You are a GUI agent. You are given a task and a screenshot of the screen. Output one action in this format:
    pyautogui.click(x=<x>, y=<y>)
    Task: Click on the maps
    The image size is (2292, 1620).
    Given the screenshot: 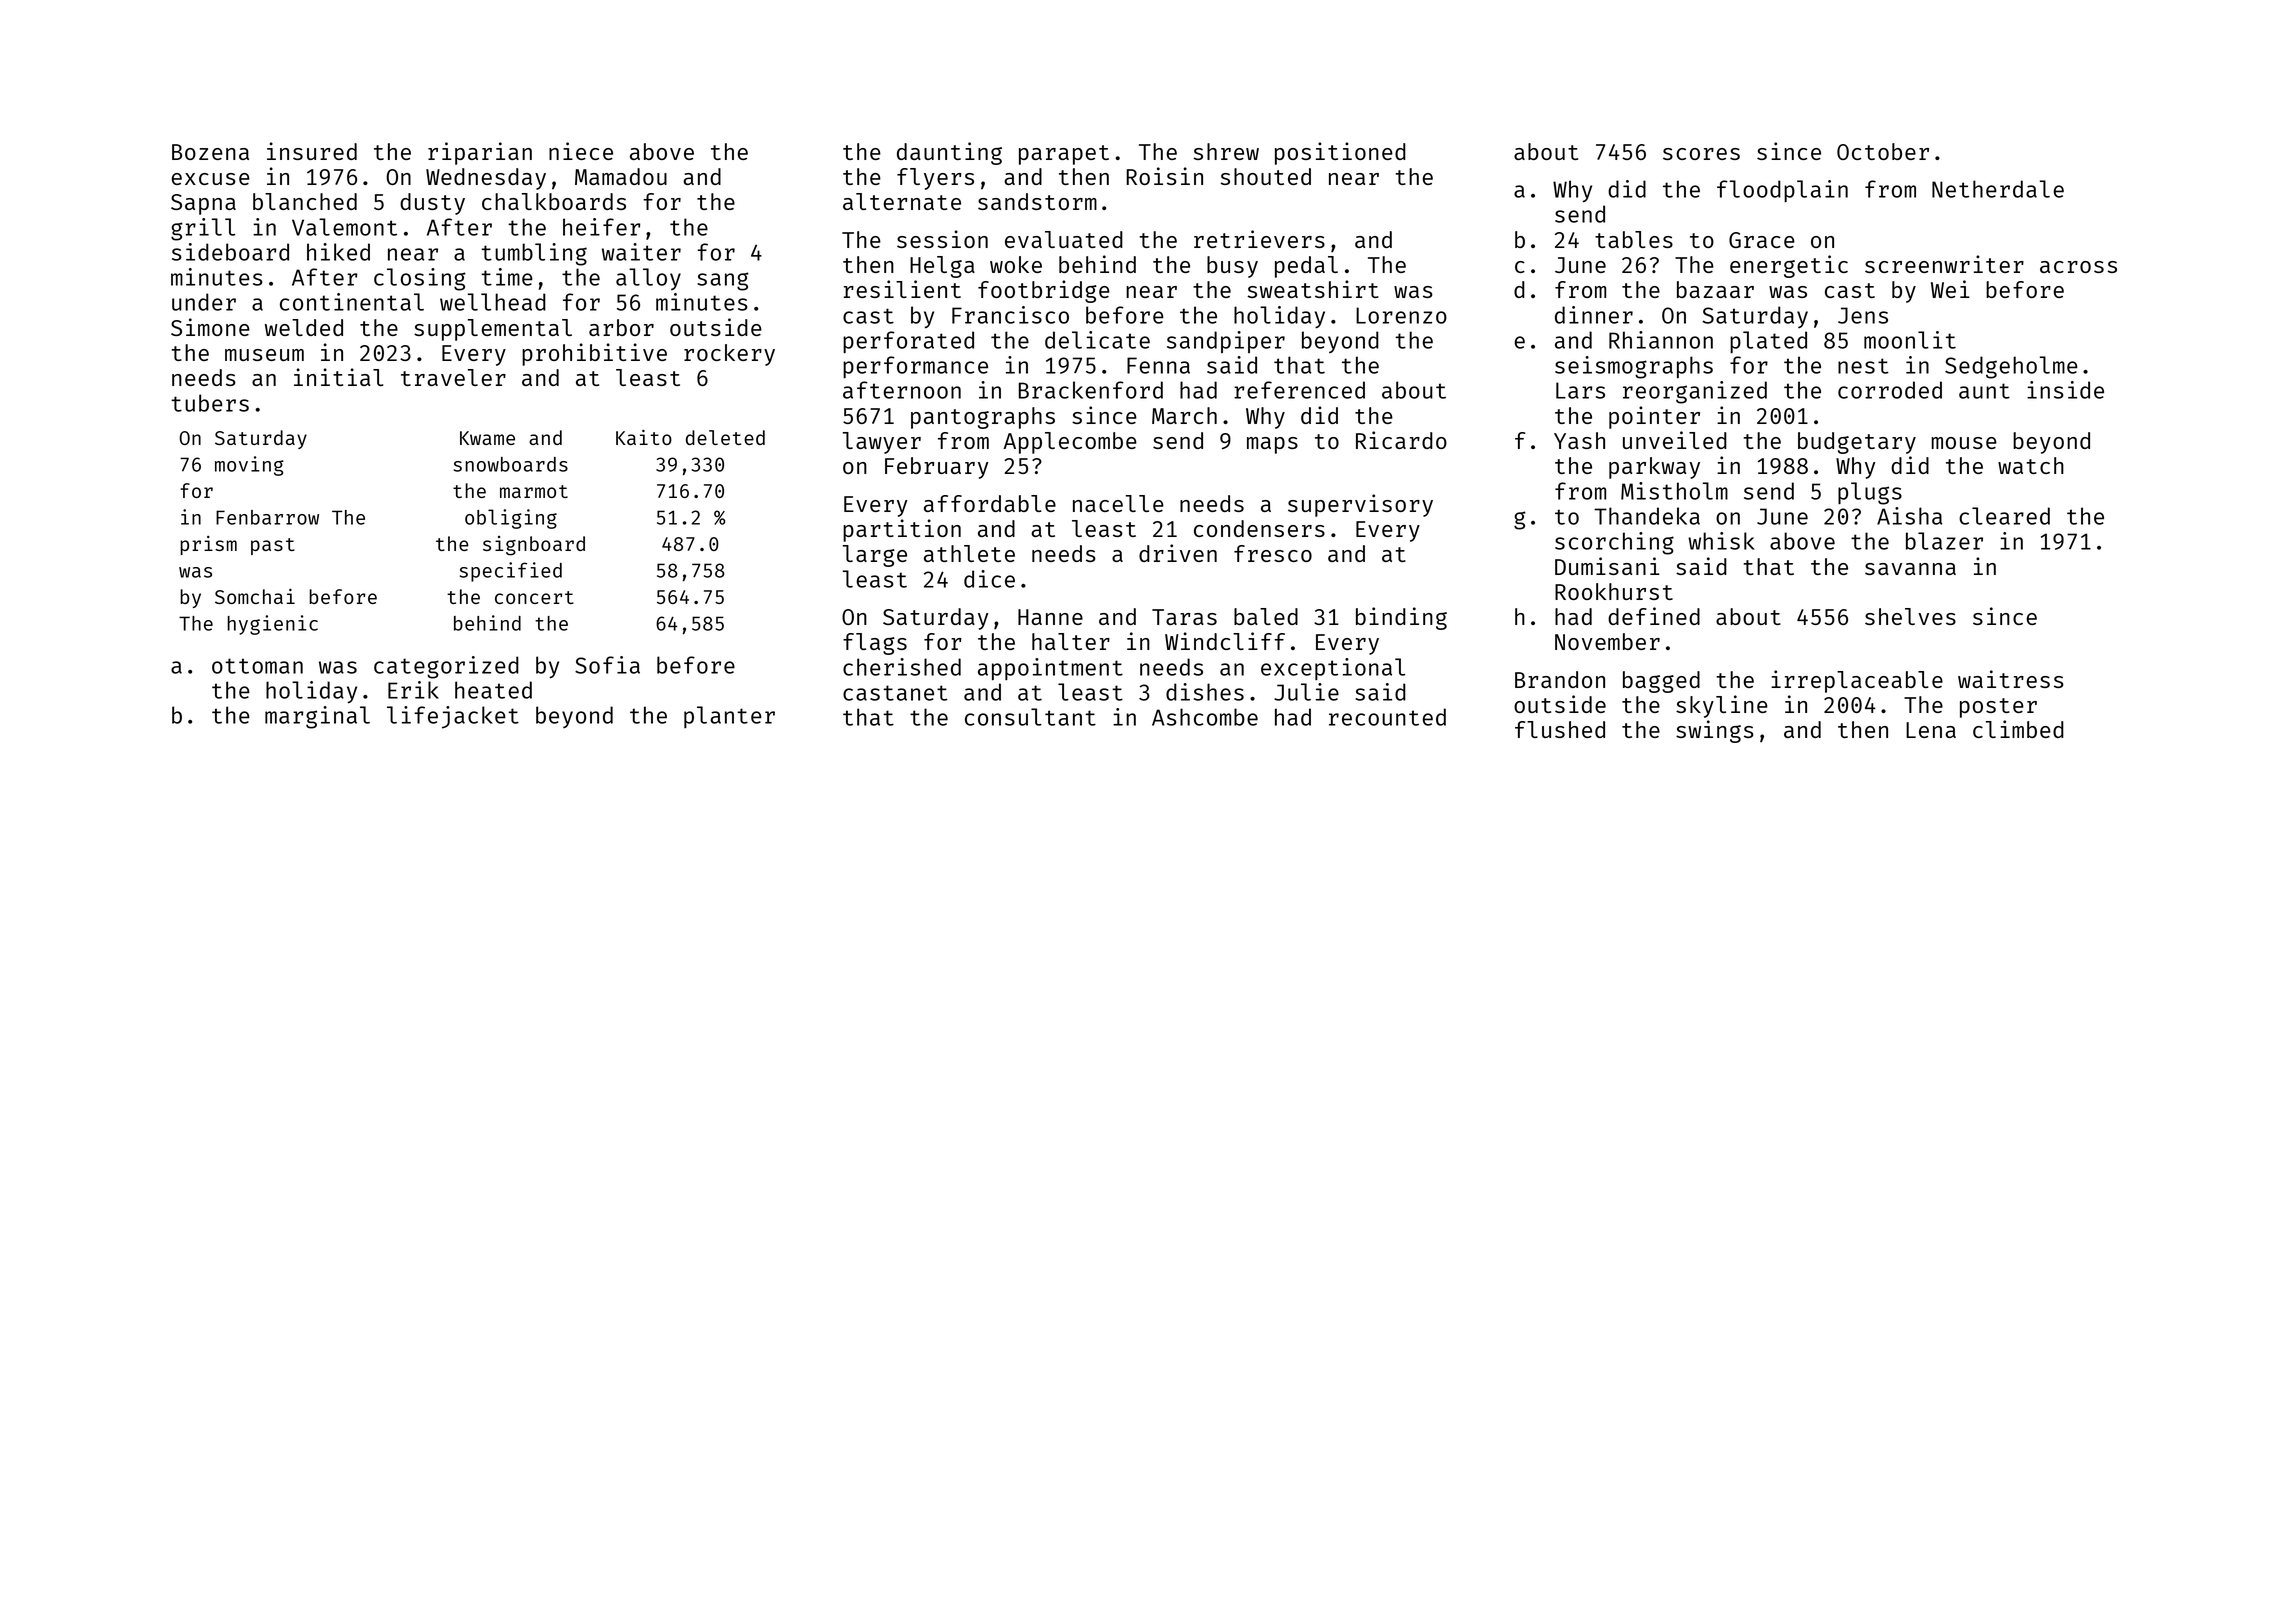 What is the action you would take?
    pyautogui.click(x=1272, y=445)
